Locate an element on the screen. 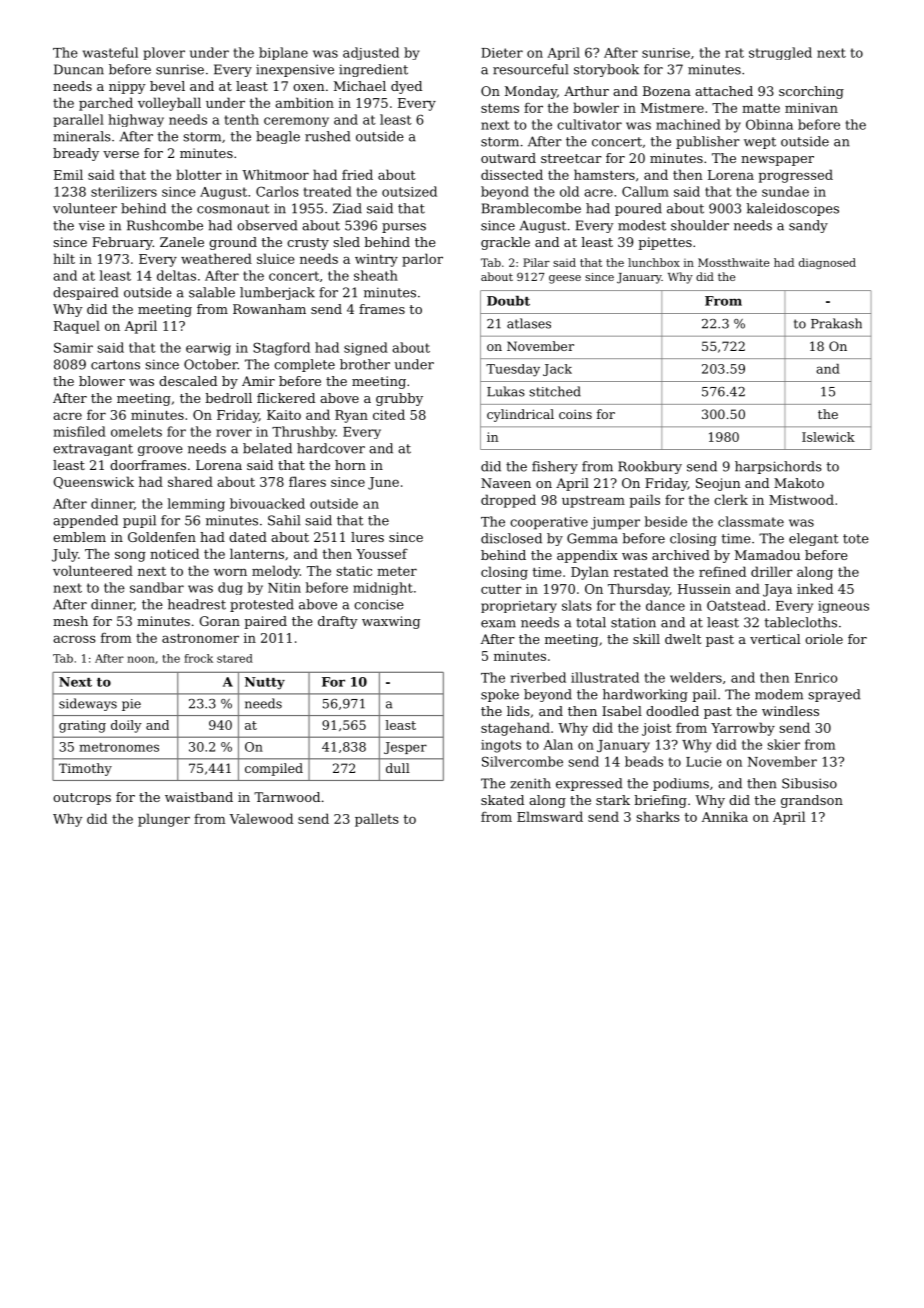 This screenshot has height=1308, width=924. tote is located at coordinates (856, 539).
